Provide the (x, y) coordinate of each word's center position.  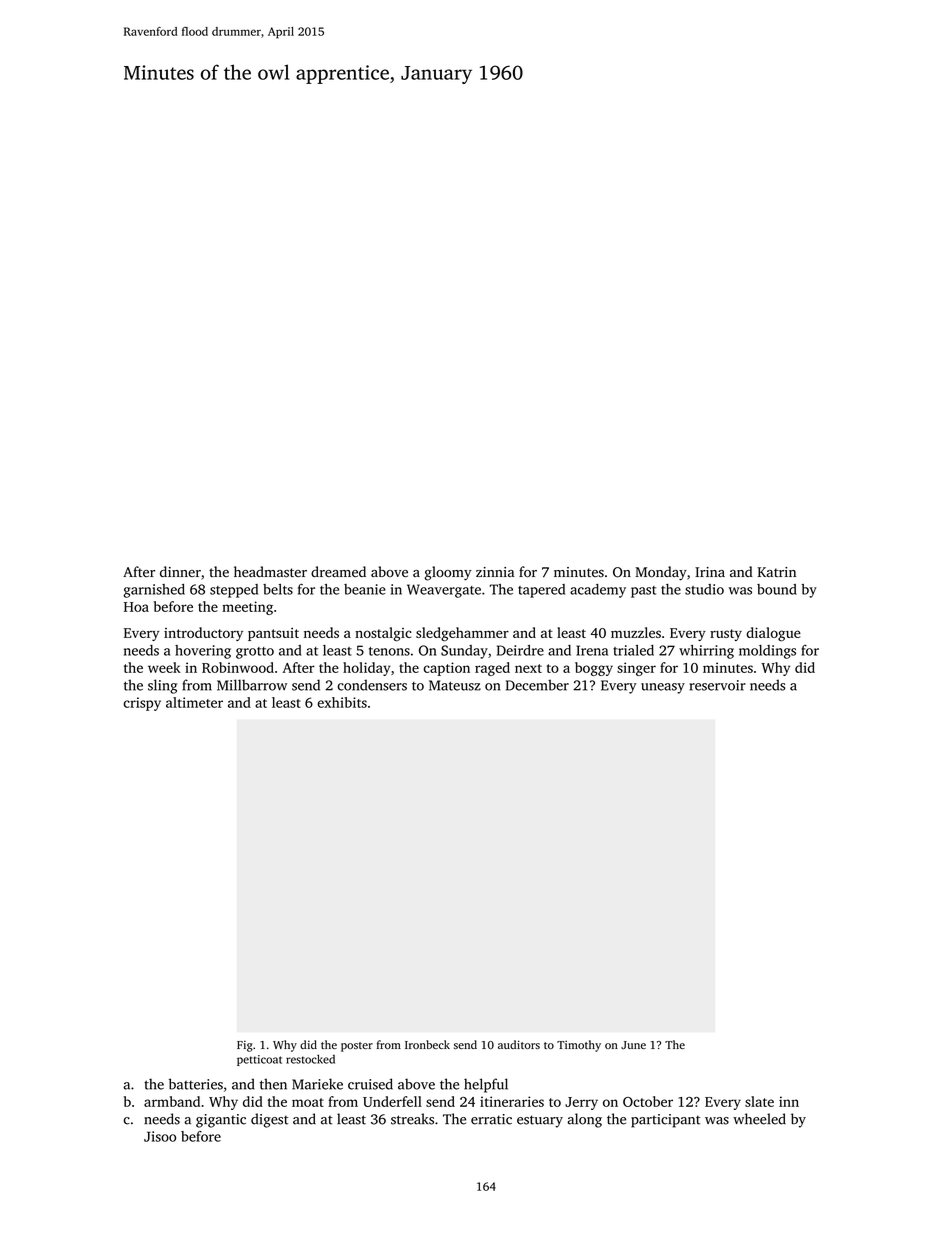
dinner (180, 571)
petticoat (259, 1060)
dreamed (338, 571)
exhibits (342, 702)
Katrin (777, 572)
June (633, 1045)
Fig (245, 1046)
